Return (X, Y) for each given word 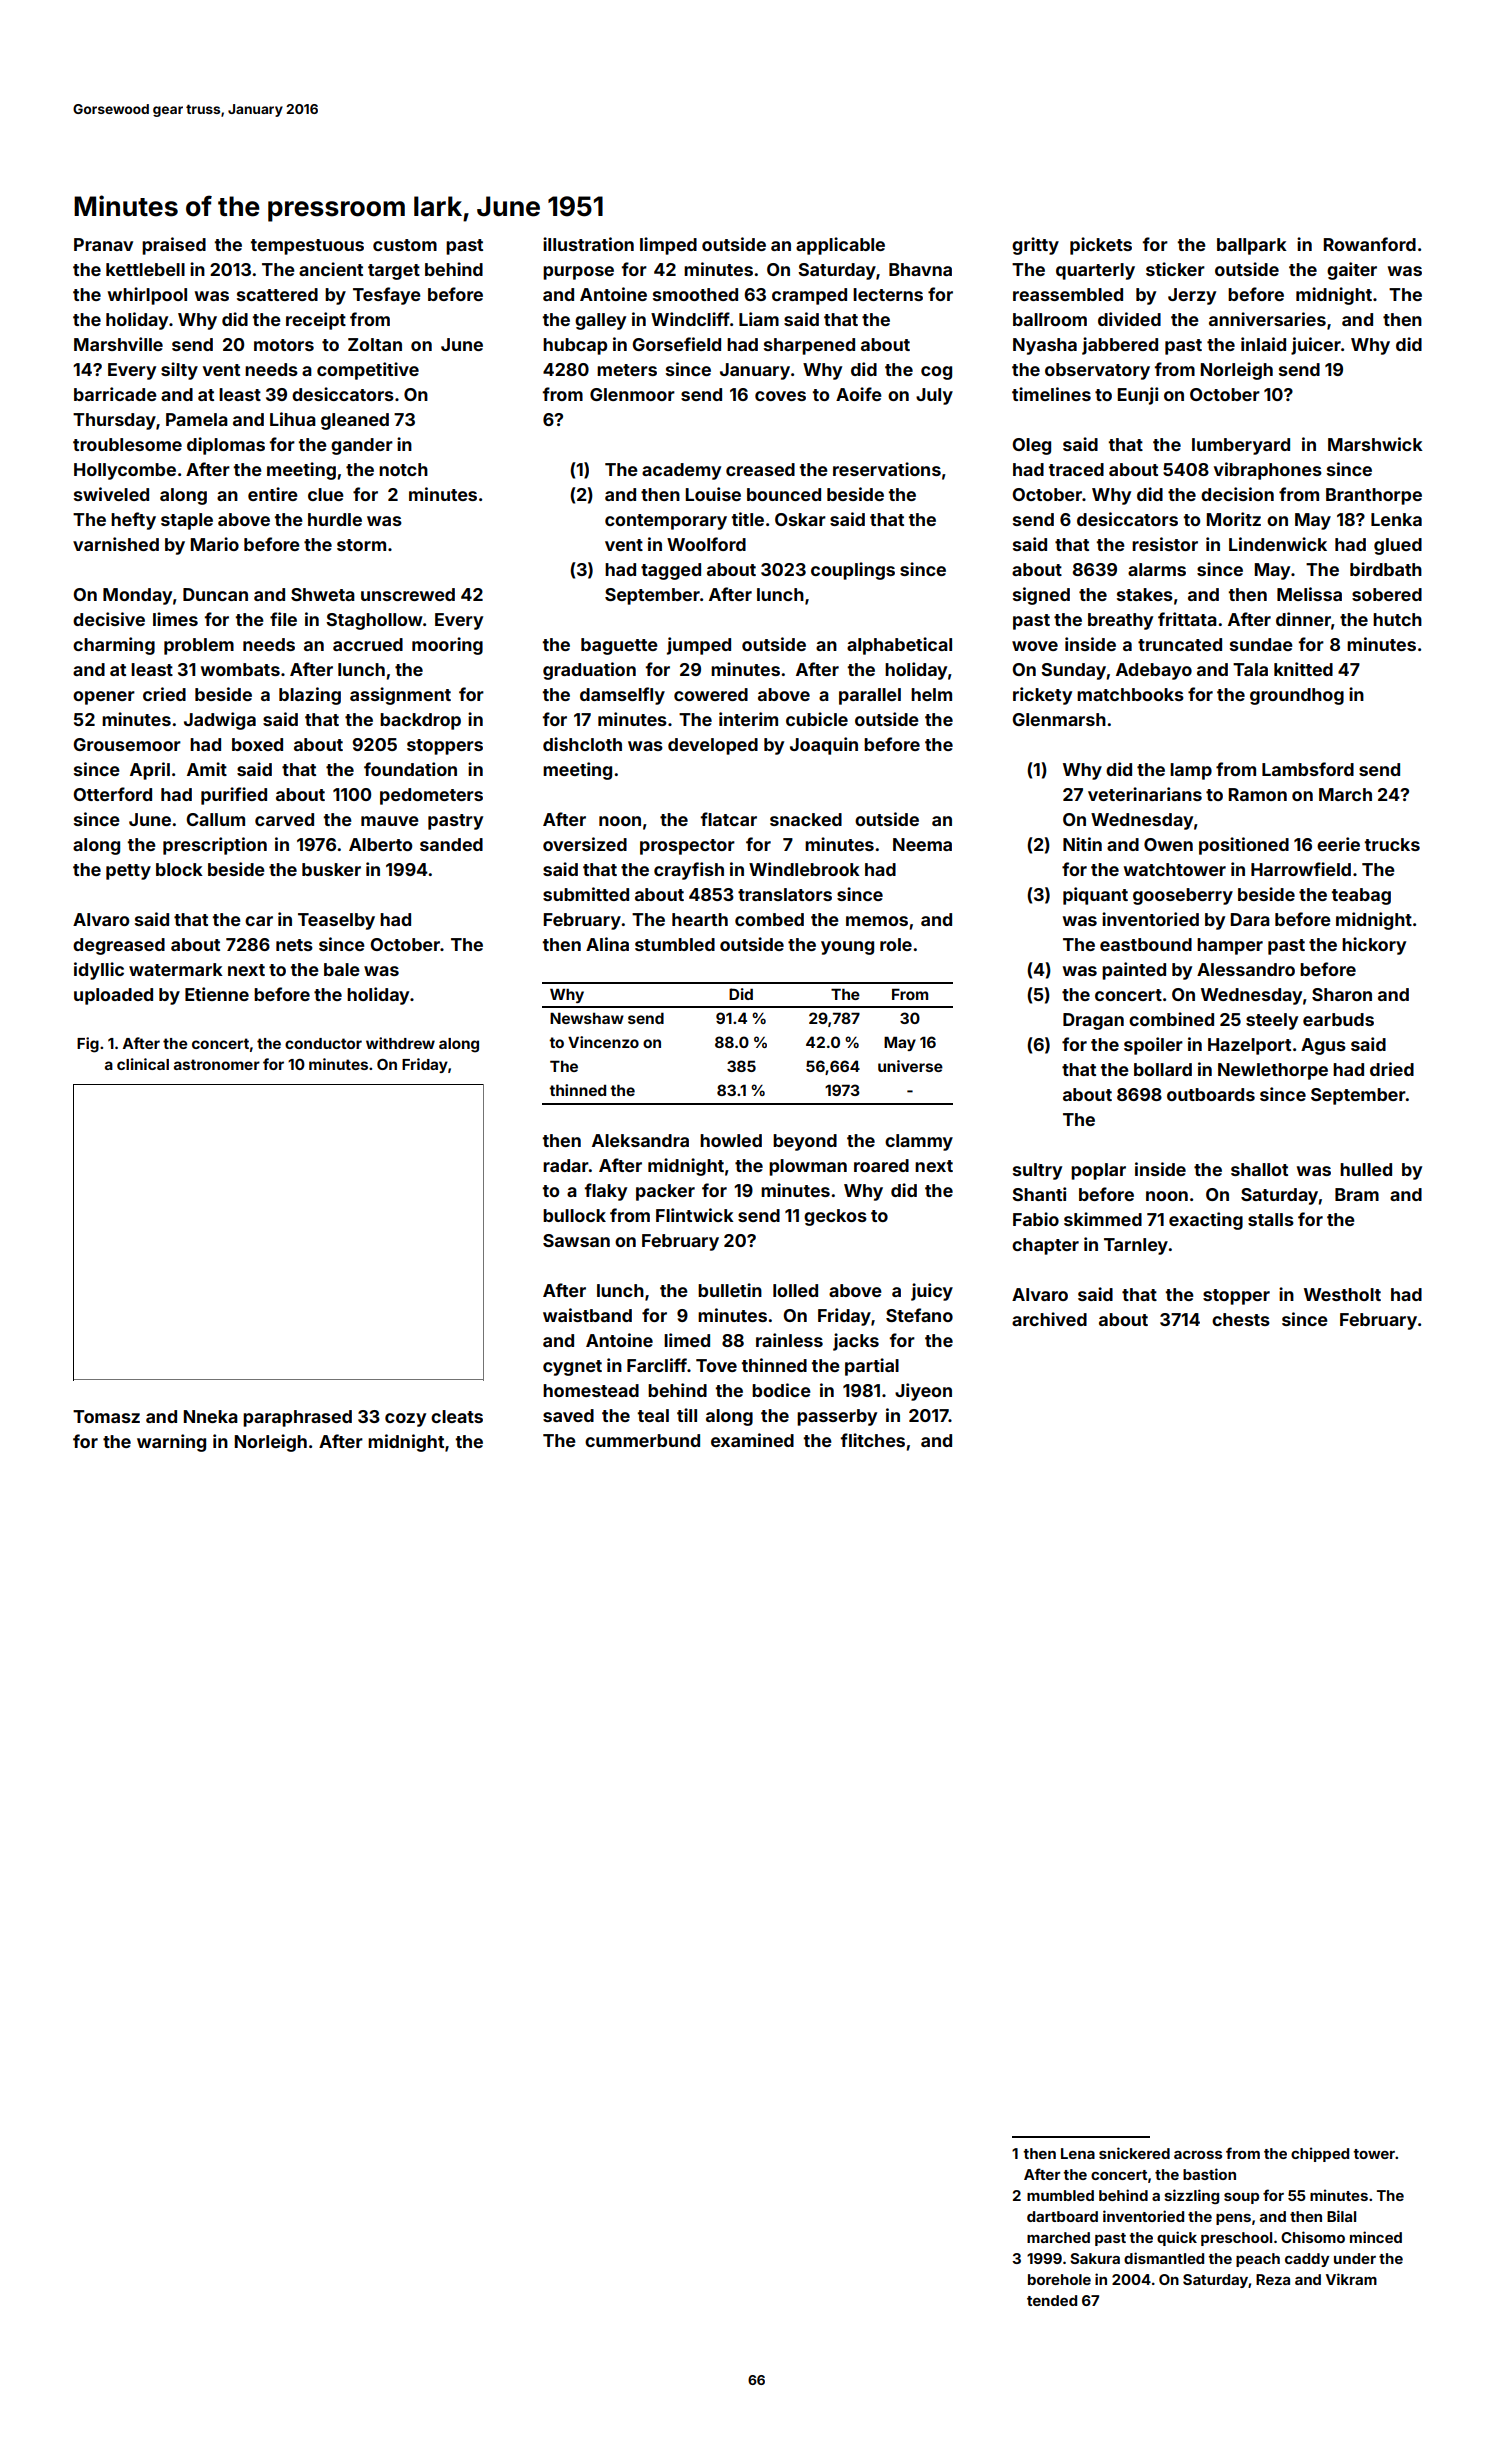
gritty (1035, 246)
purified (234, 796)
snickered (1134, 2153)
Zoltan (375, 344)
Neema (922, 844)
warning (171, 1443)
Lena (1078, 2153)
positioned (1244, 846)
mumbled (1060, 2195)
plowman (808, 1167)
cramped (809, 296)
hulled (1366, 1169)
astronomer (217, 1064)
